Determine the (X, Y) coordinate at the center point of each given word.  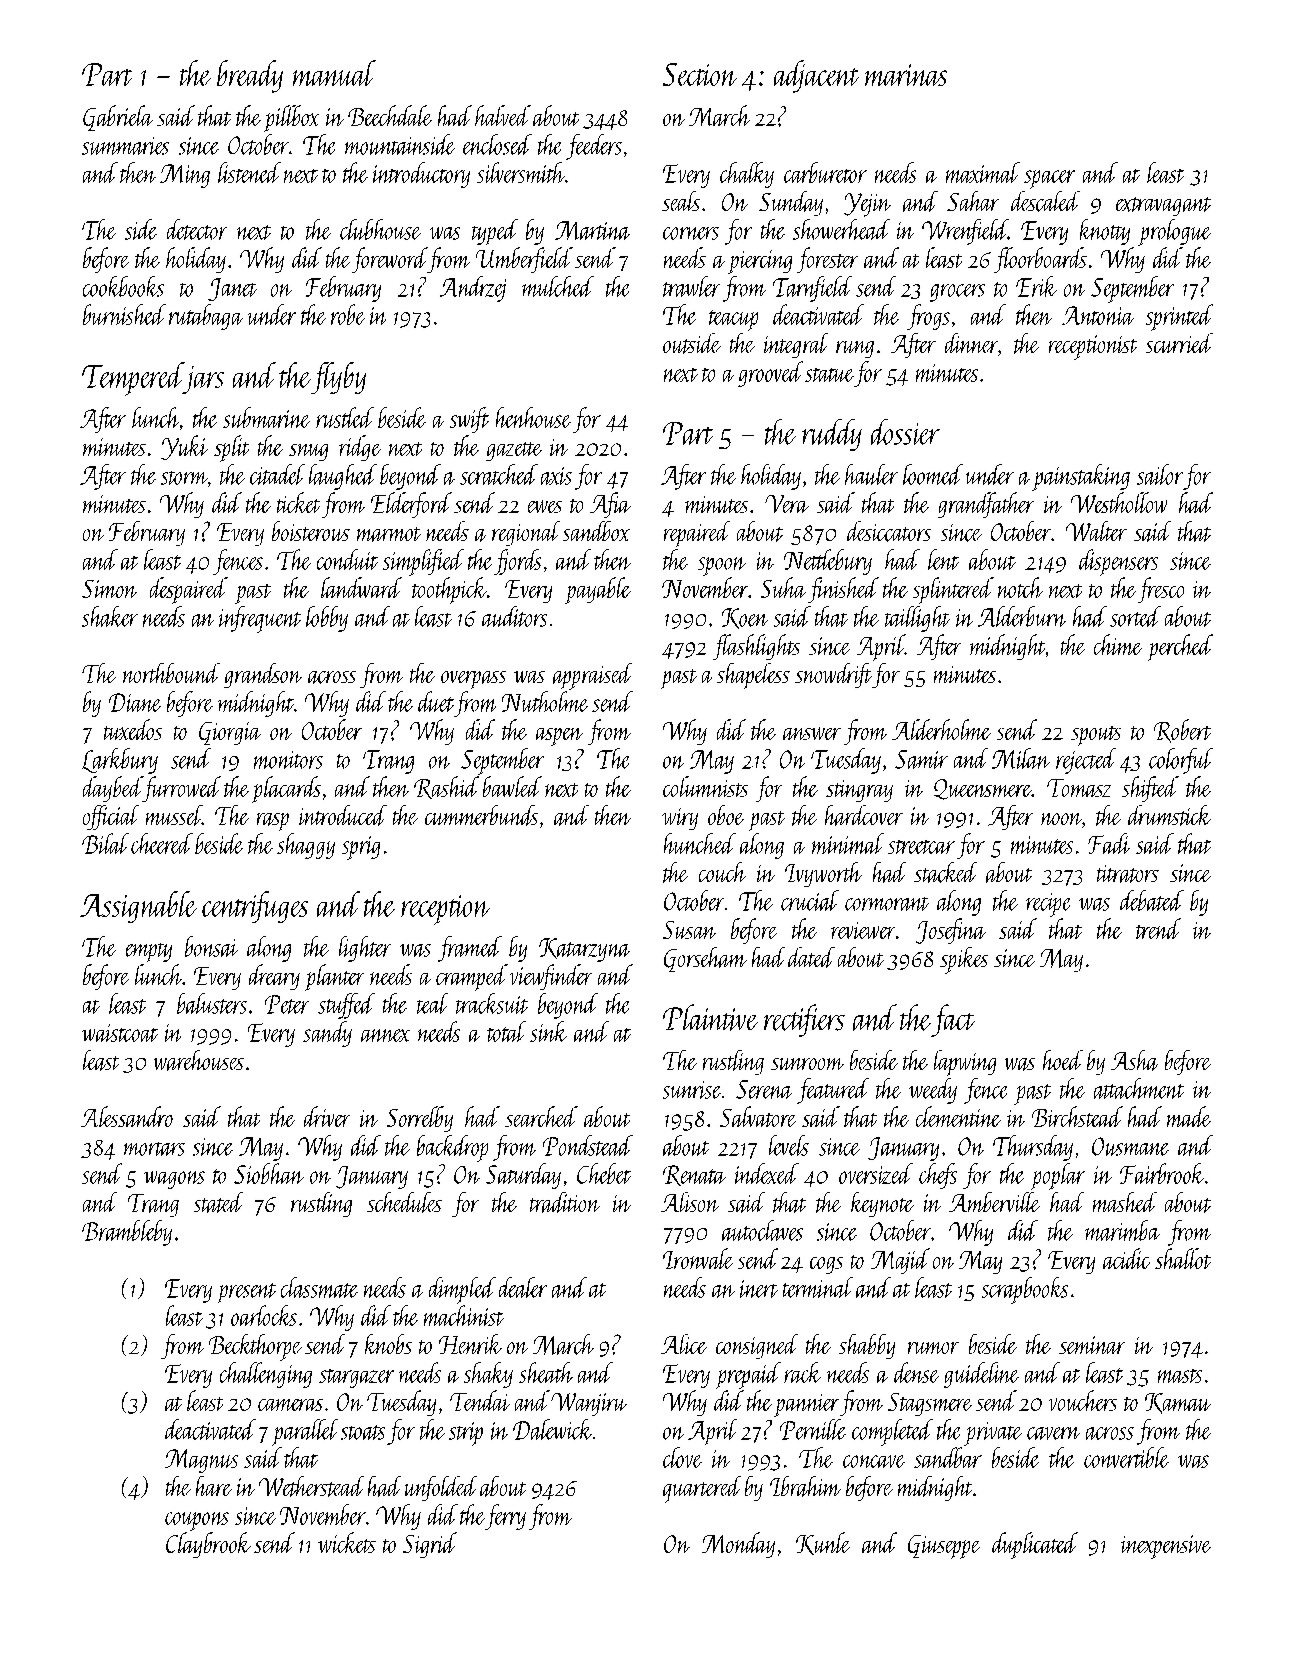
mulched (558, 286)
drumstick (1169, 815)
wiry (680, 819)
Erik (1036, 286)
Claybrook (208, 1545)
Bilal (105, 843)
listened (249, 172)
